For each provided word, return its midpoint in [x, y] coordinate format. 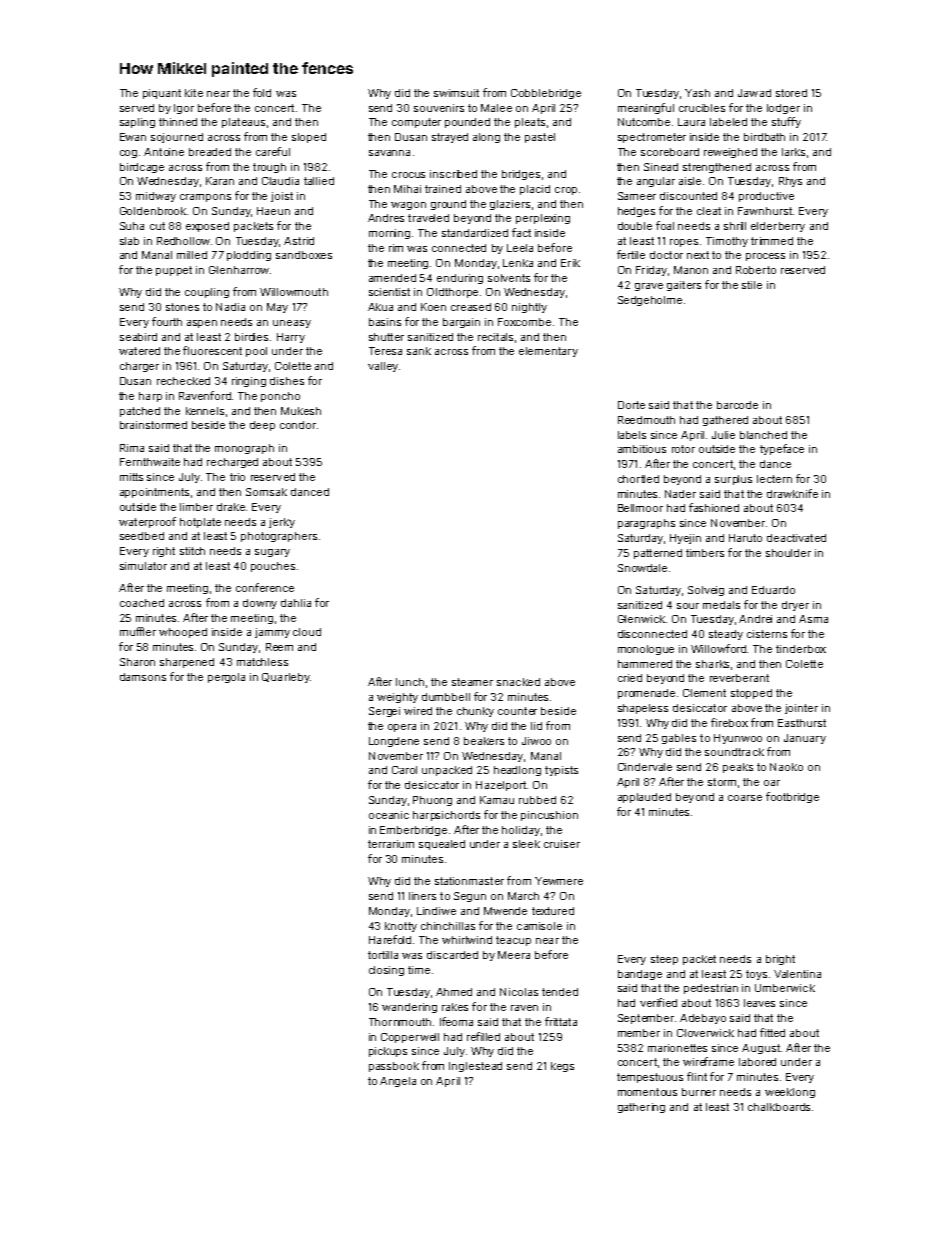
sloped [309, 138]
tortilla [383, 955]
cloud [307, 632]
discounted [688, 196]
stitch [192, 551]
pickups [388, 1052]
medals [721, 605]
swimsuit [456, 93]
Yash [697, 93]
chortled [638, 479]
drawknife [792, 493]
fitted [772, 1032]
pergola [226, 678]
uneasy [292, 324]
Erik [570, 263]
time [419, 970]
